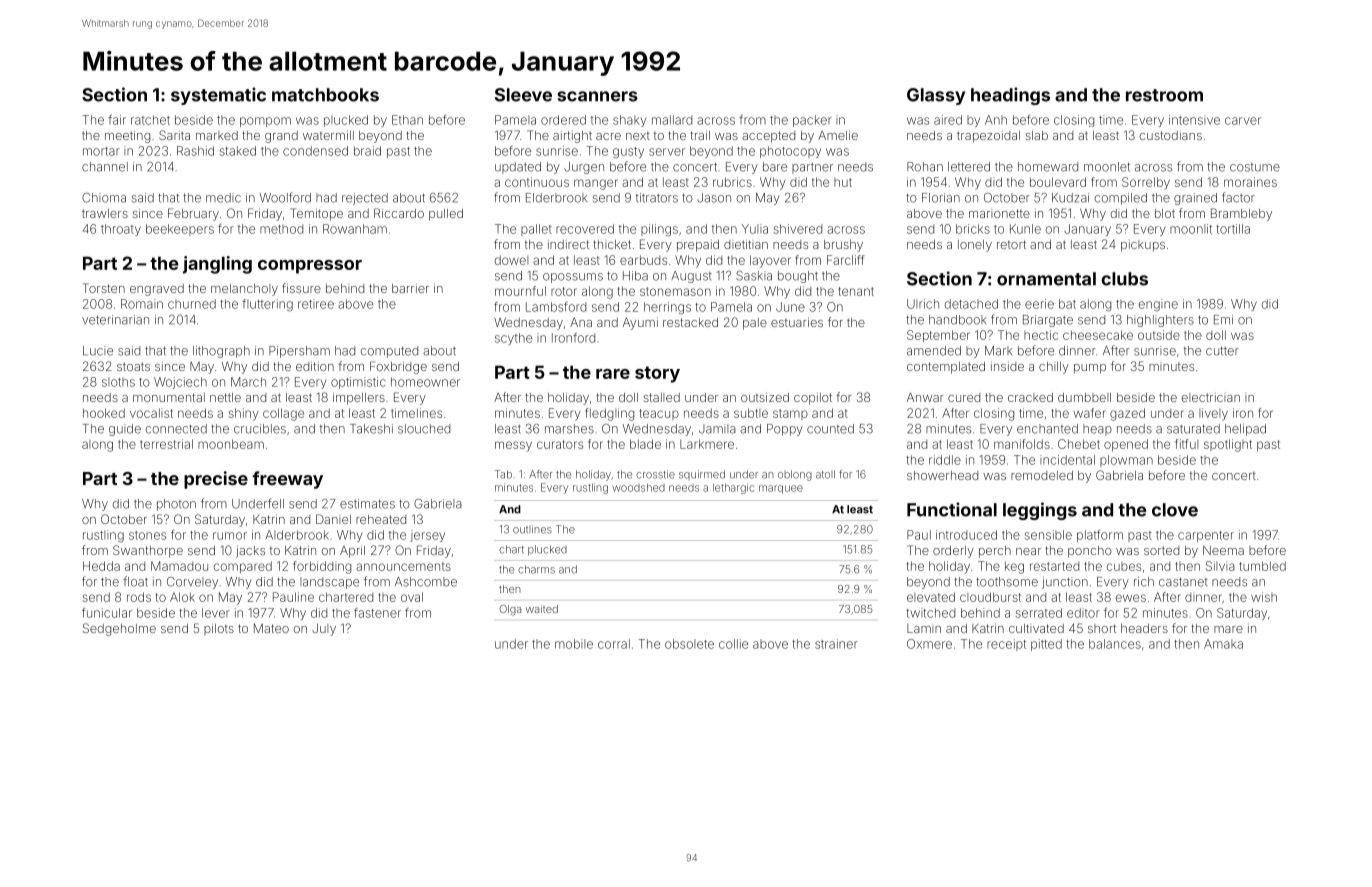 The image size is (1372, 887). What do you see at coordinates (148, 551) in the screenshot?
I see `Swanthorpe` at bounding box center [148, 551].
